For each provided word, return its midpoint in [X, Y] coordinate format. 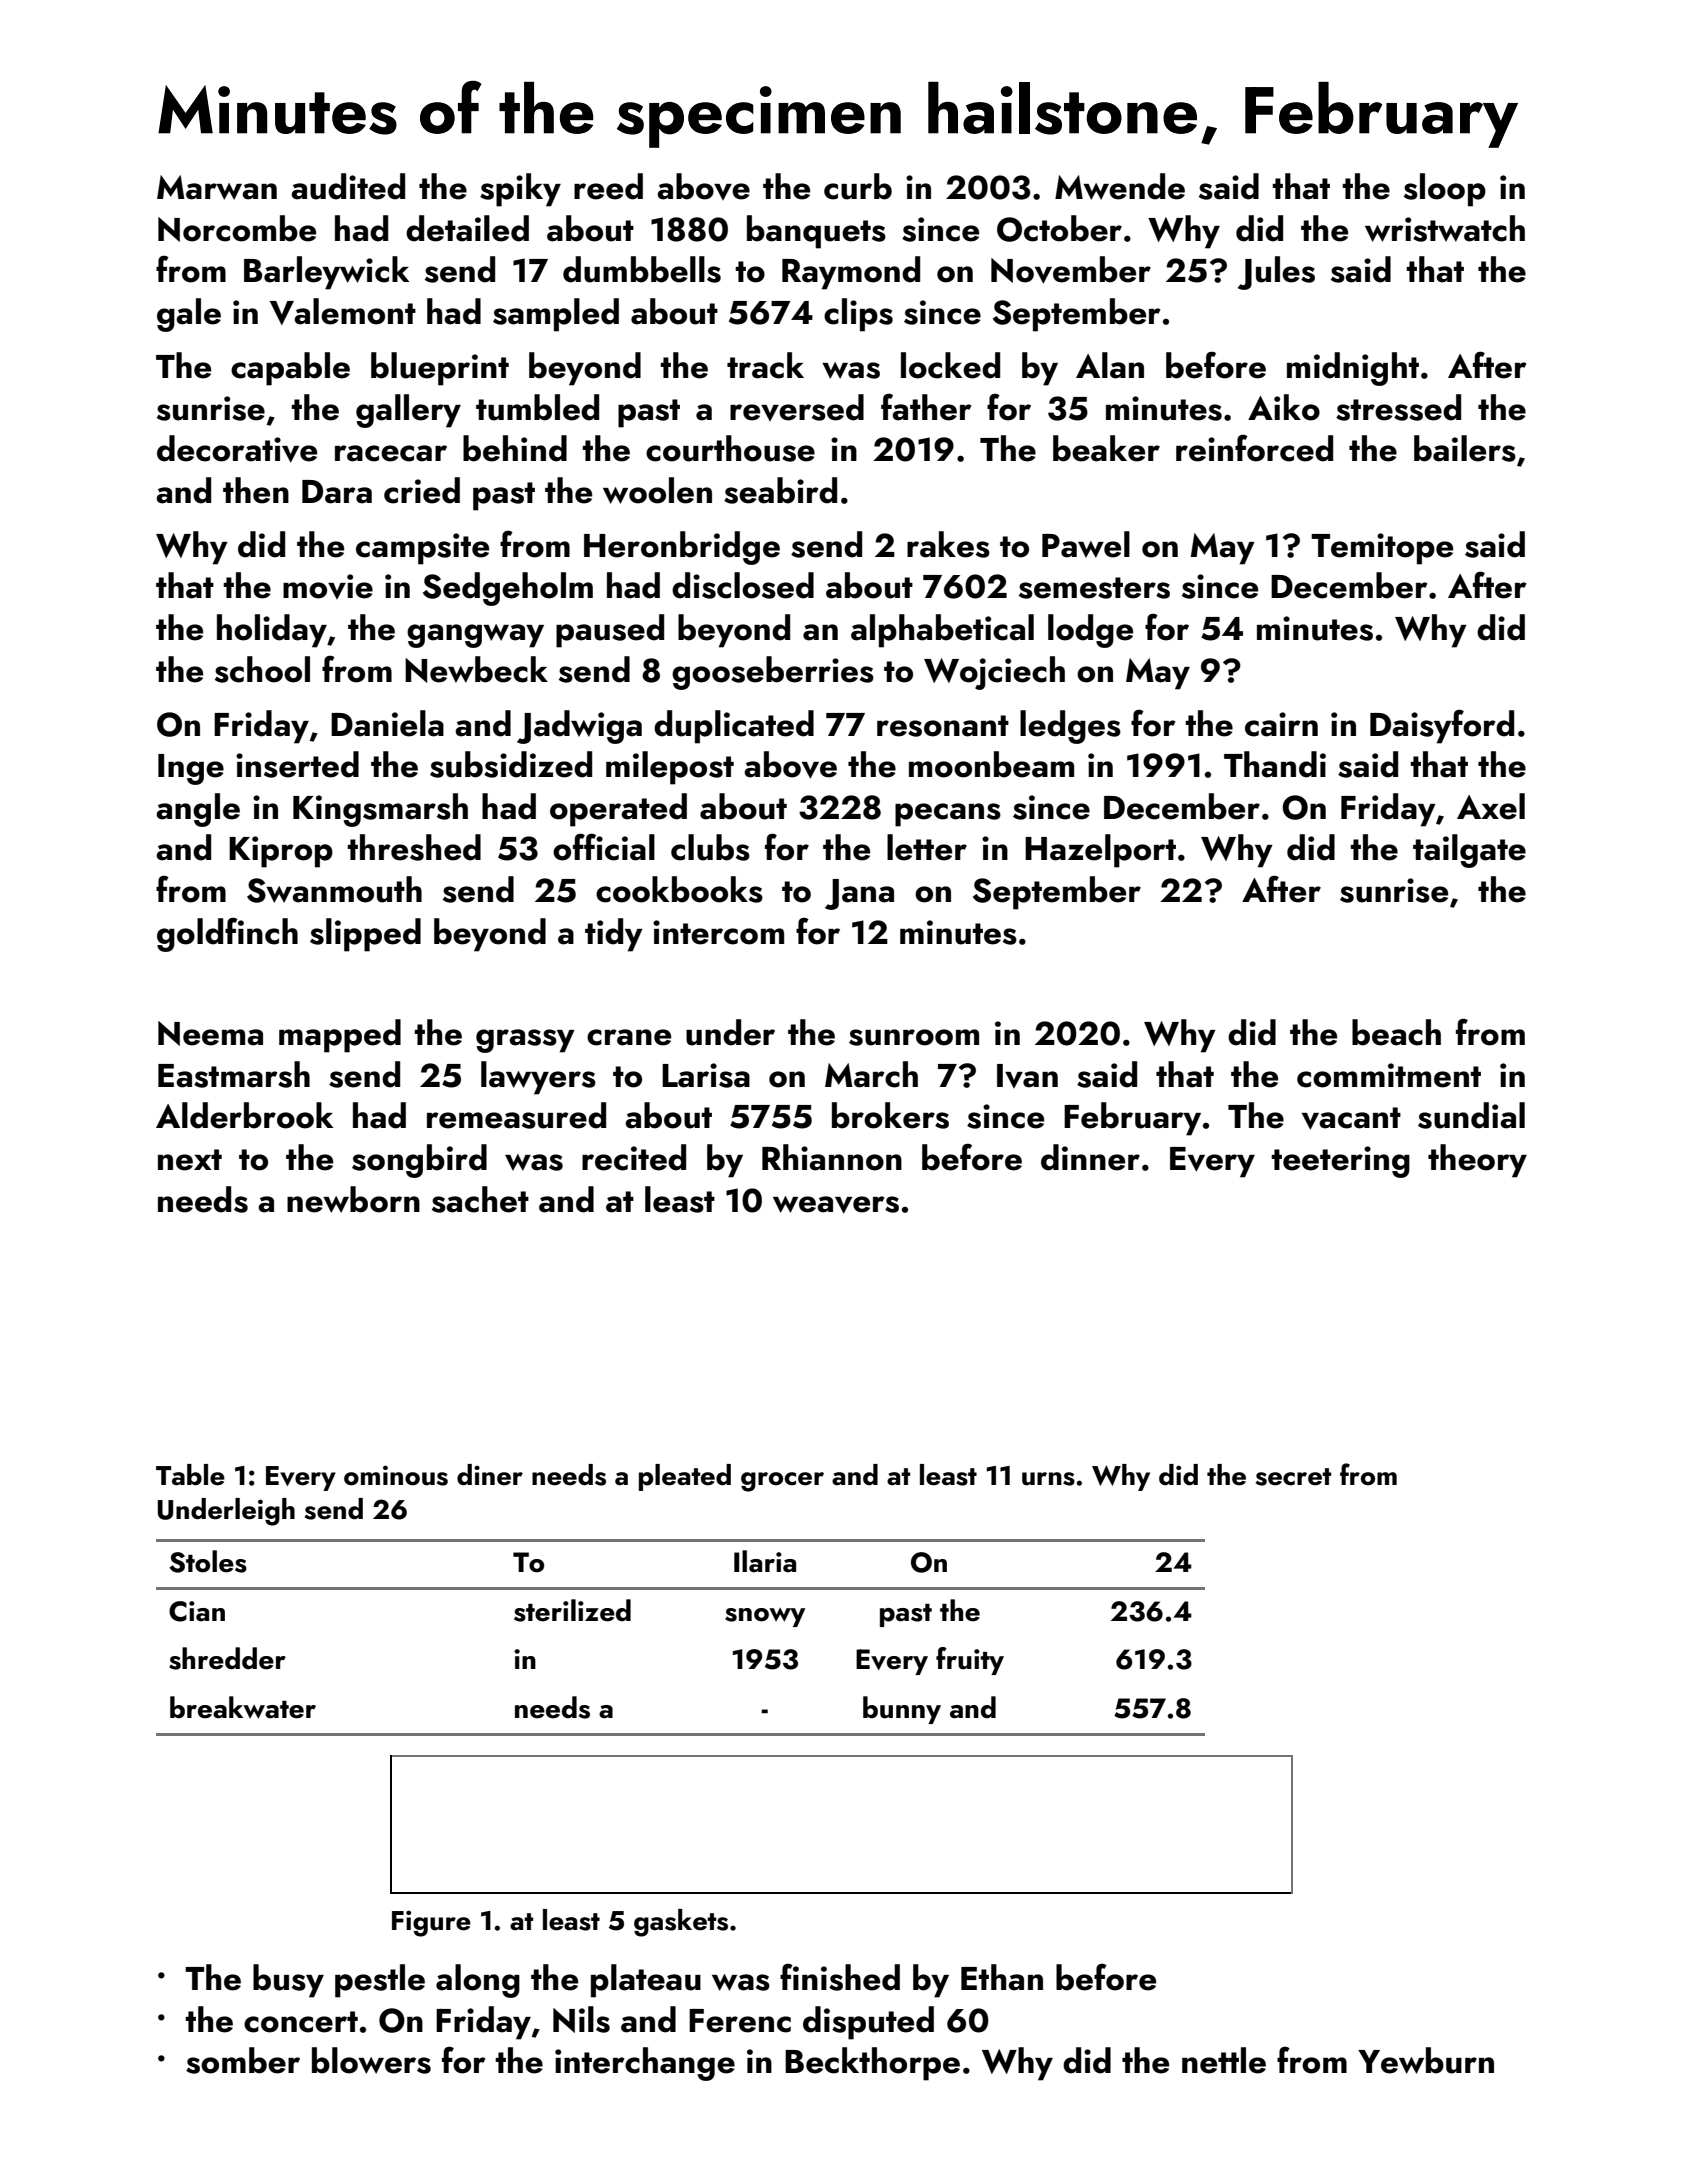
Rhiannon [832, 1157]
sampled [556, 315]
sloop [1445, 190]
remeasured [516, 1115]
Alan [1110, 365]
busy [288, 1981]
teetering [1340, 1162]
